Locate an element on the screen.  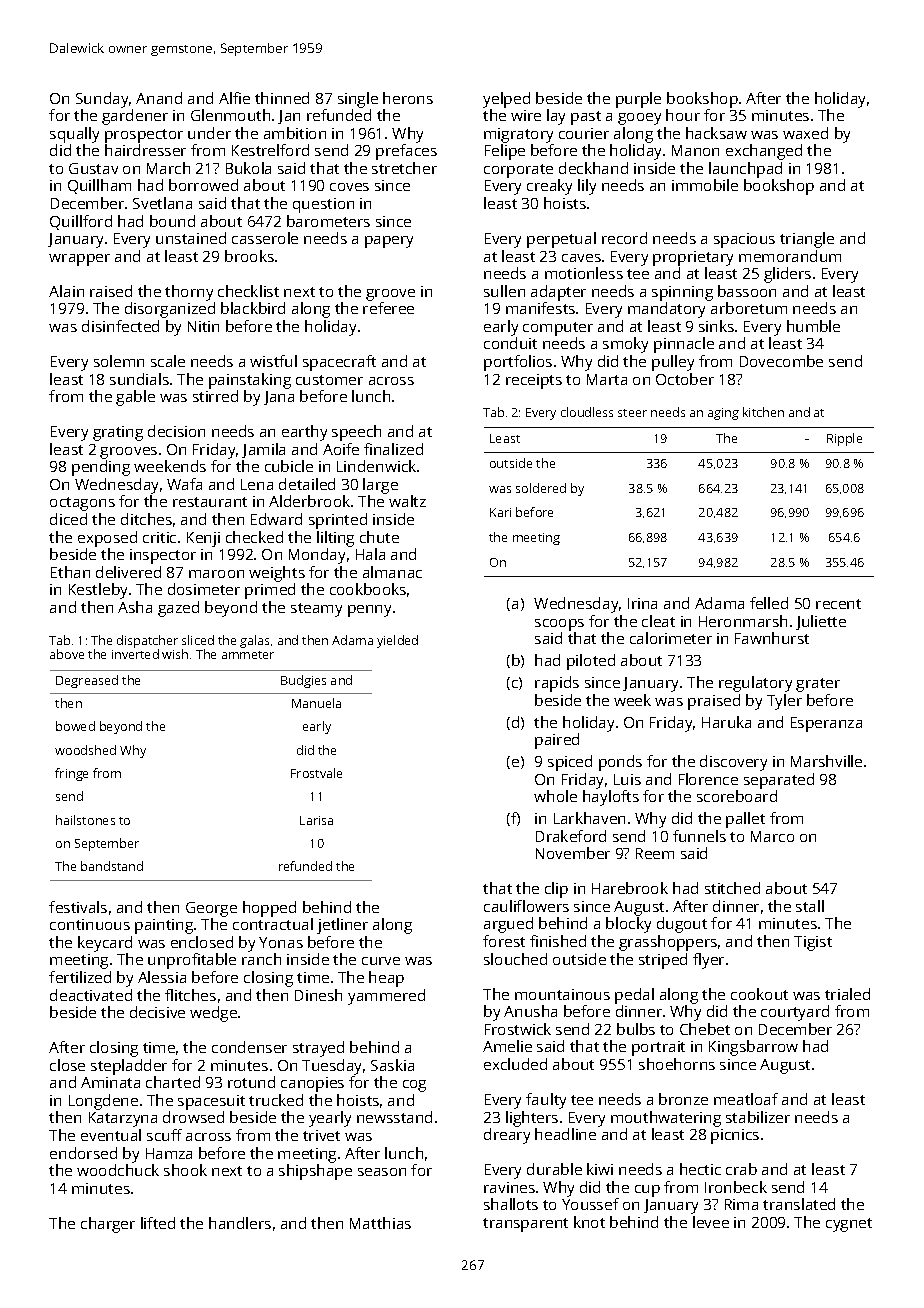
yelped is located at coordinates (506, 100).
